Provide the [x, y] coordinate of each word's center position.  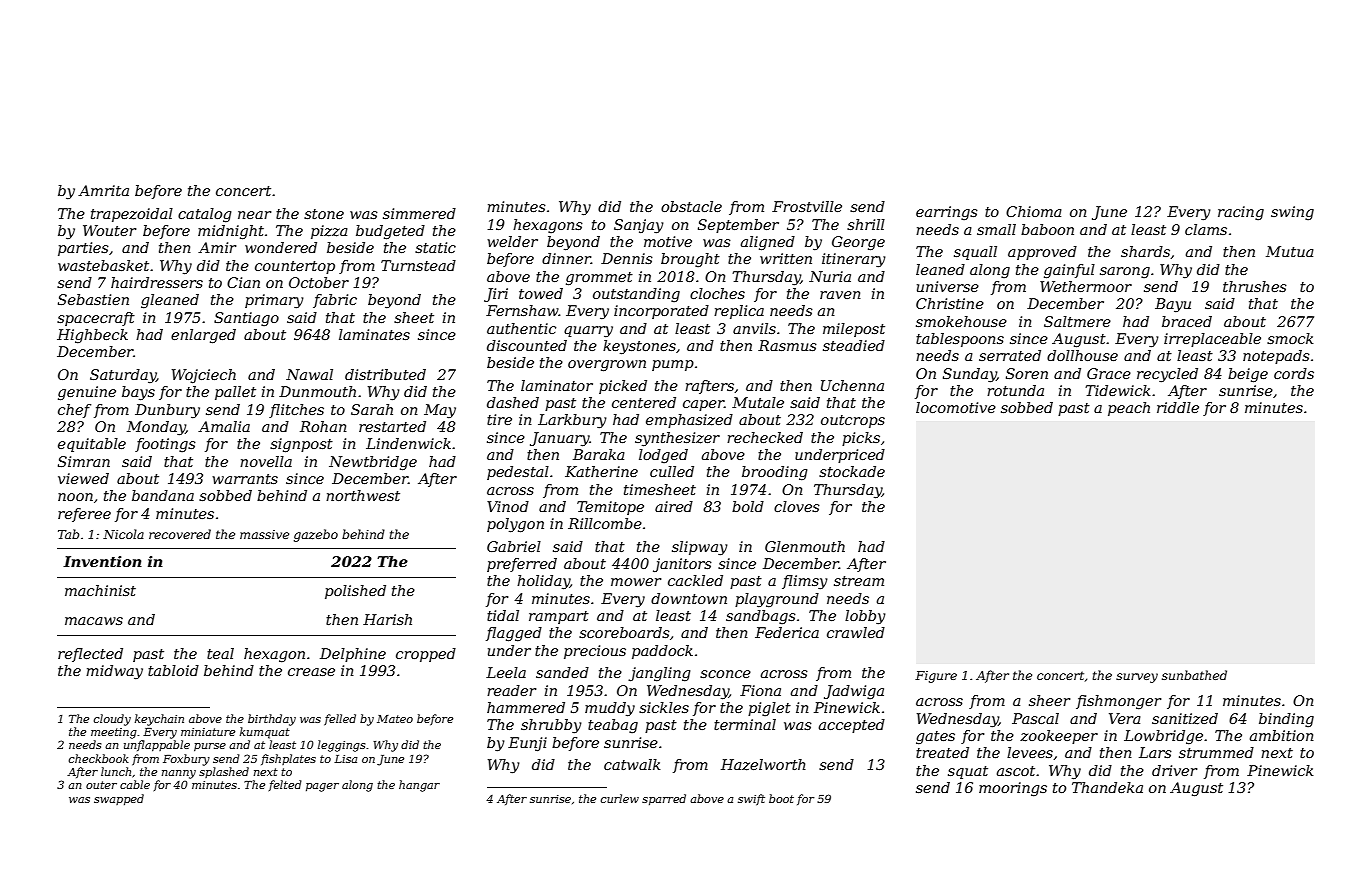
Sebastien [93, 299]
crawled [856, 632]
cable [135, 784]
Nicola [123, 534]
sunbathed [1194, 675]
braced [1187, 321]
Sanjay [639, 226]
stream [859, 581]
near [254, 215]
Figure [936, 677]
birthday [272, 720]
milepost [854, 330]
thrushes [1255, 286]
